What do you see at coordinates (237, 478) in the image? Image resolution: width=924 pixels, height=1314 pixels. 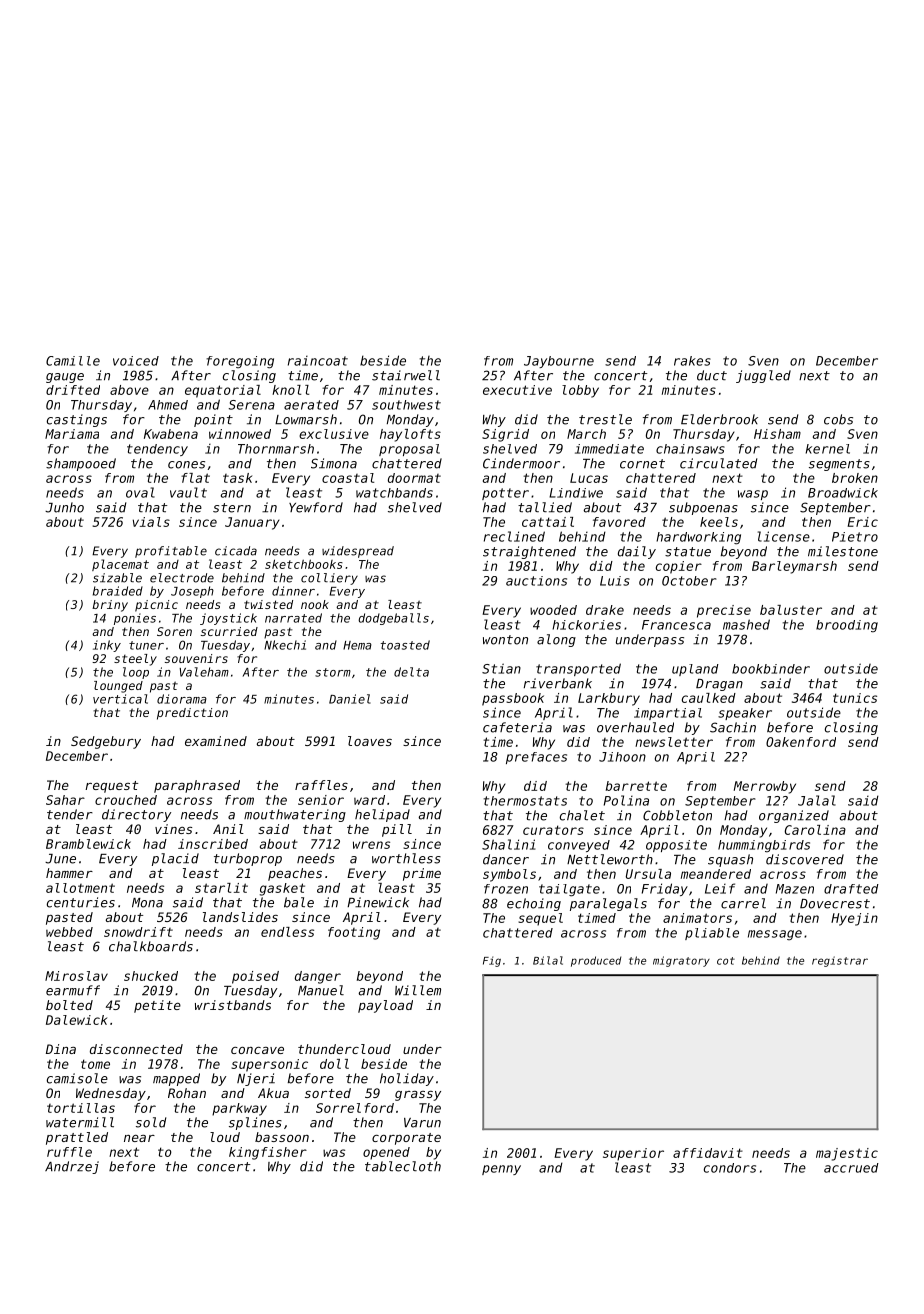 I see `task` at bounding box center [237, 478].
